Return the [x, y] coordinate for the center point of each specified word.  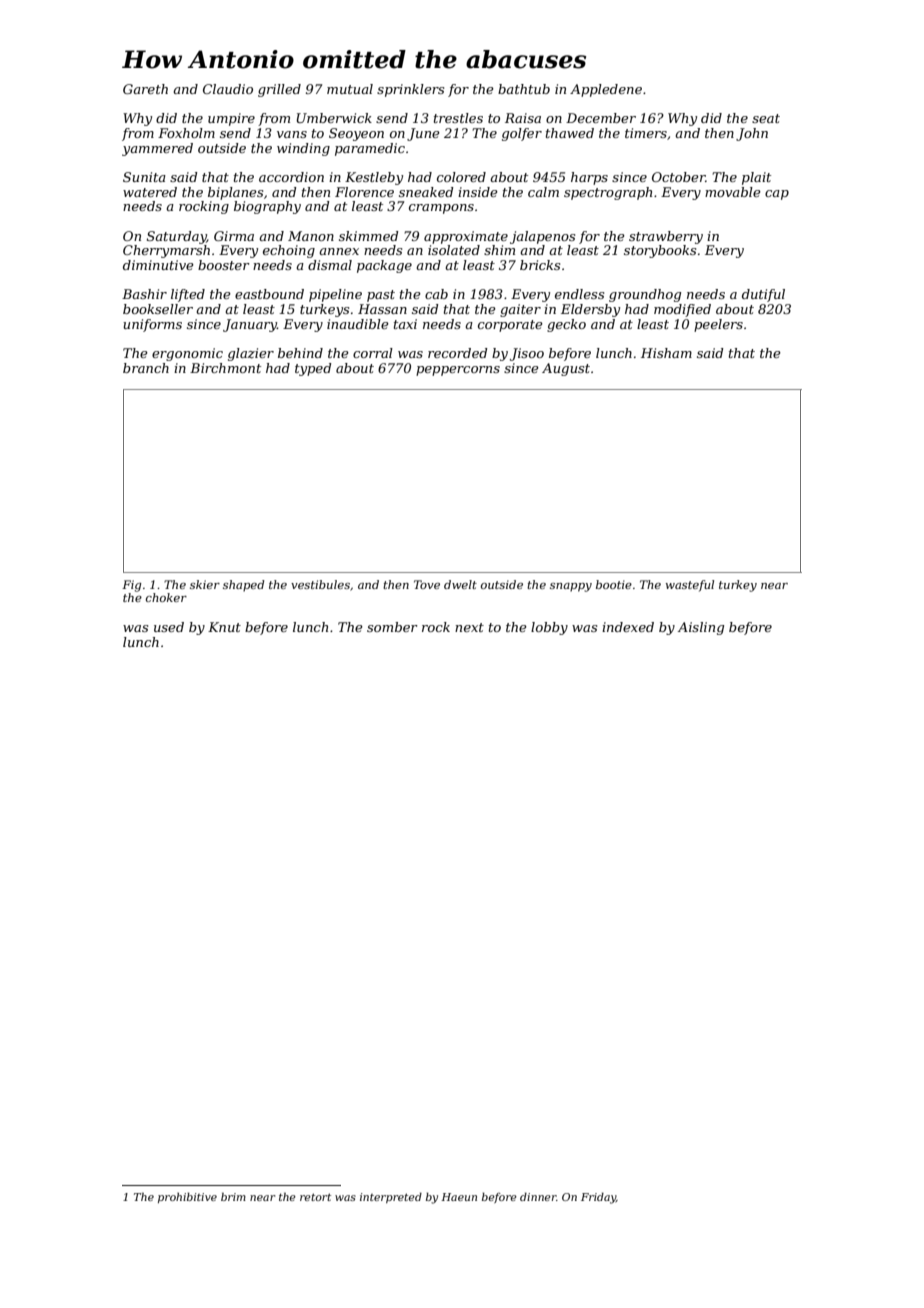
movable [733, 192]
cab [436, 294]
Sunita [144, 177]
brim [233, 1196]
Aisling [701, 628]
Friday [598, 1198]
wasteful [690, 586]
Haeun [459, 1197]
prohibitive [187, 1197]
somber [392, 627]
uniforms [152, 325]
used [169, 627]
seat [766, 118]
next [469, 627]
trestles [458, 118]
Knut [224, 627]
